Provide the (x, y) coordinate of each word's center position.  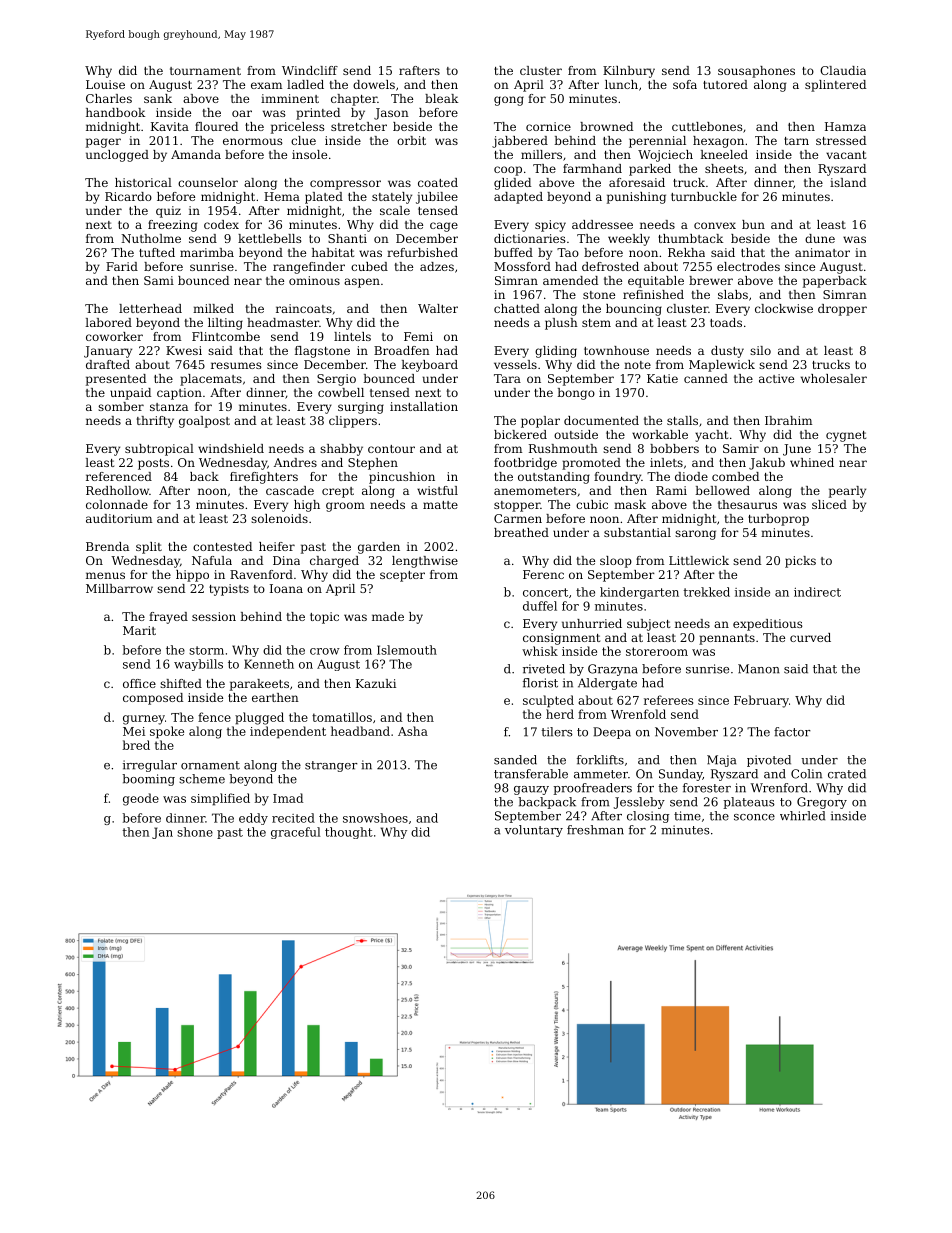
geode (141, 799)
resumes (236, 365)
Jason (391, 114)
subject (648, 625)
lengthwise (425, 562)
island (848, 182)
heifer (277, 546)
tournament (205, 71)
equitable (656, 282)
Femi (418, 336)
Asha (413, 731)
